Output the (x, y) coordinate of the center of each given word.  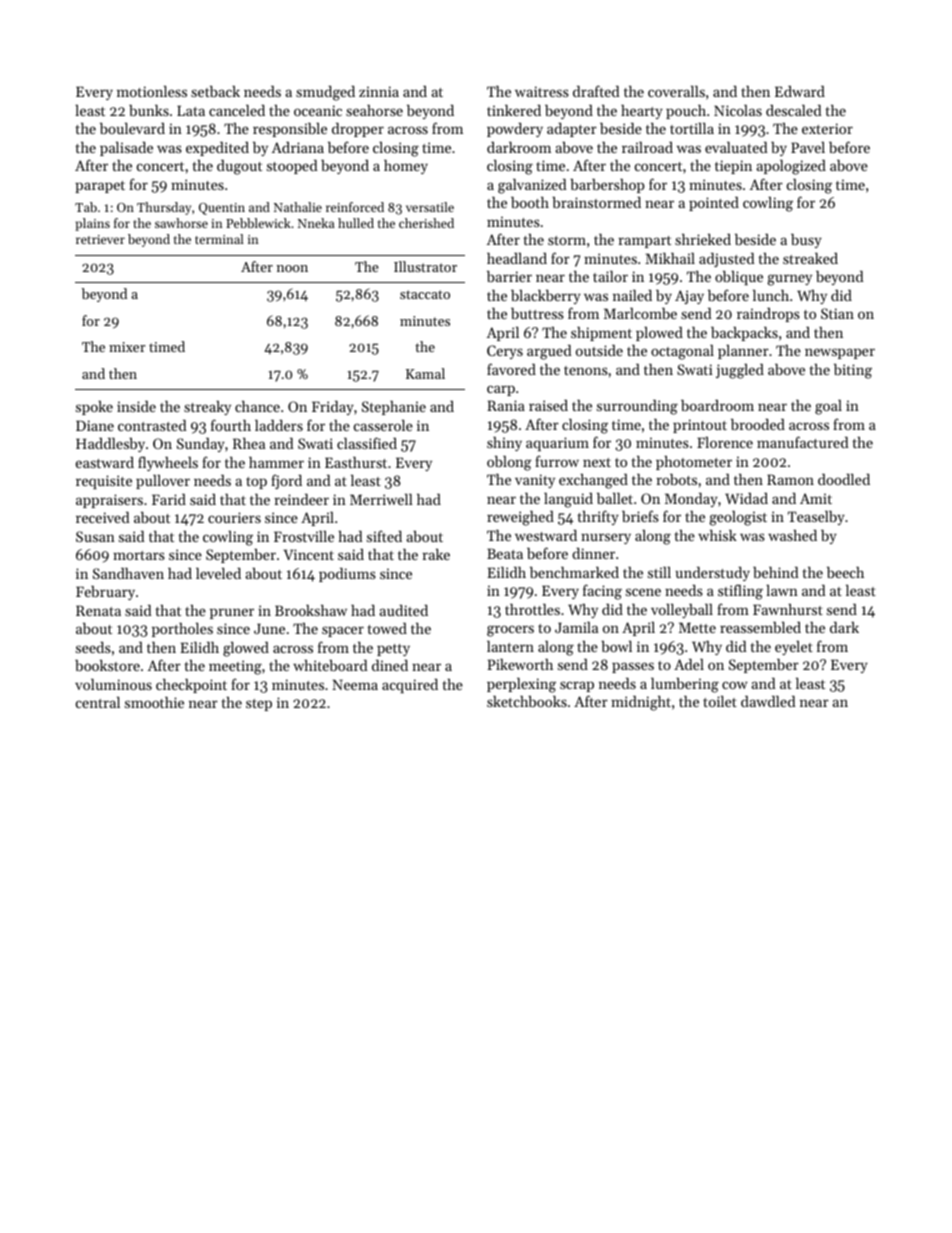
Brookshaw (311, 610)
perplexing (521, 685)
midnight (641, 703)
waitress (542, 91)
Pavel (808, 147)
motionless (152, 91)
